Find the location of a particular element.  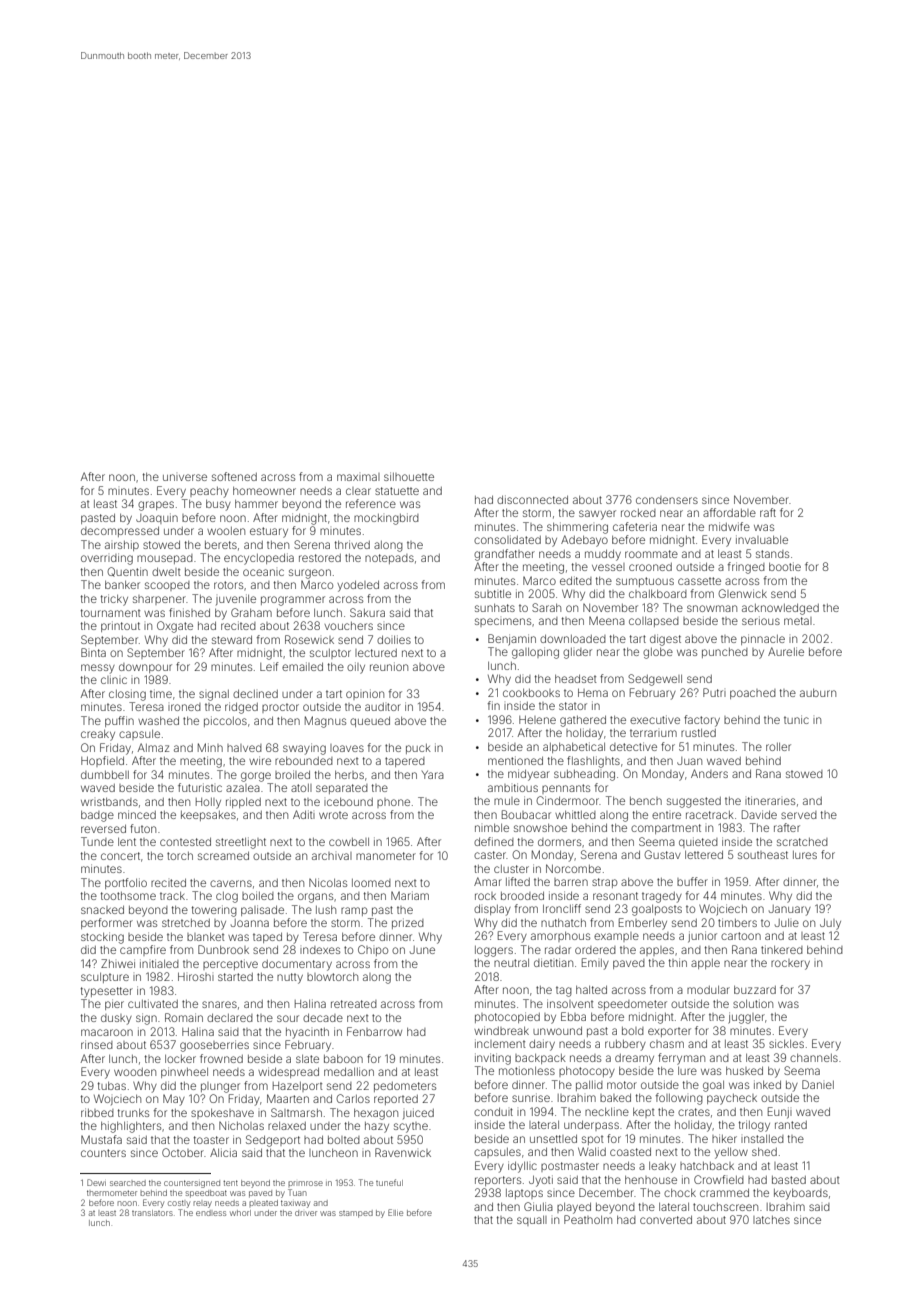

Aurelie is located at coordinates (786, 651).
